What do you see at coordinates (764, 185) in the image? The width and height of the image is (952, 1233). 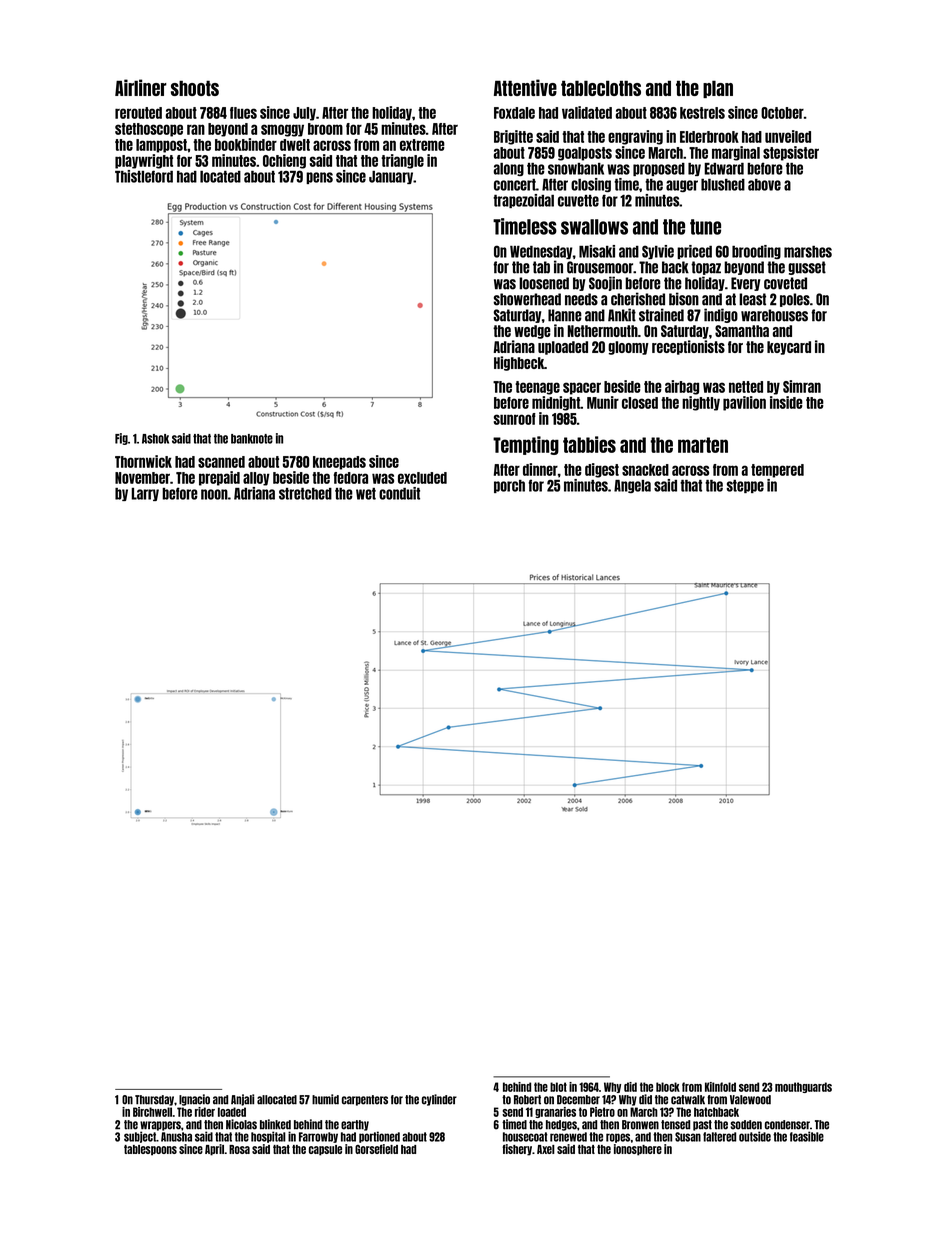 I see `above` at bounding box center [764, 185].
